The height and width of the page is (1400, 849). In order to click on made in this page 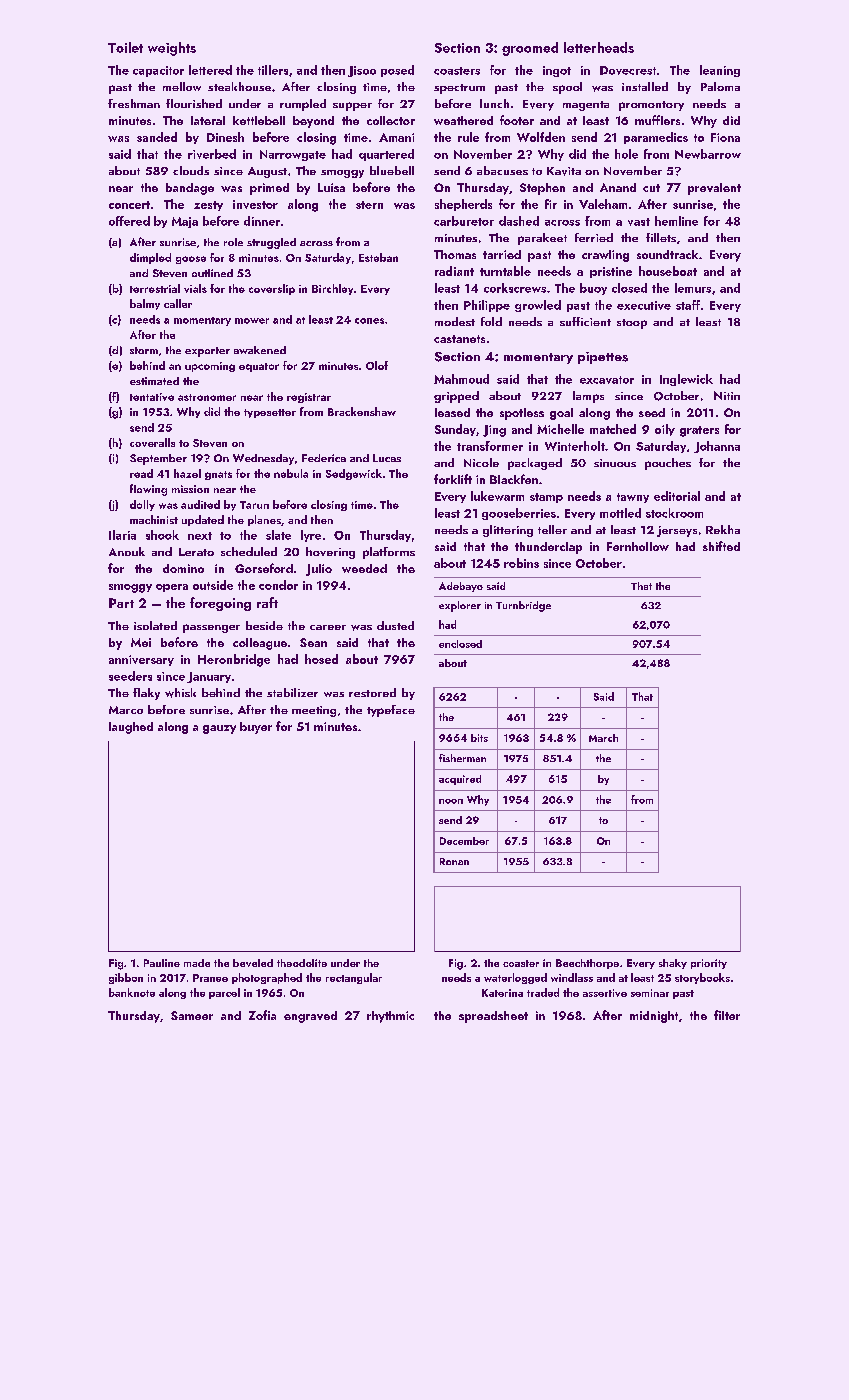, I will do `click(197, 963)`.
